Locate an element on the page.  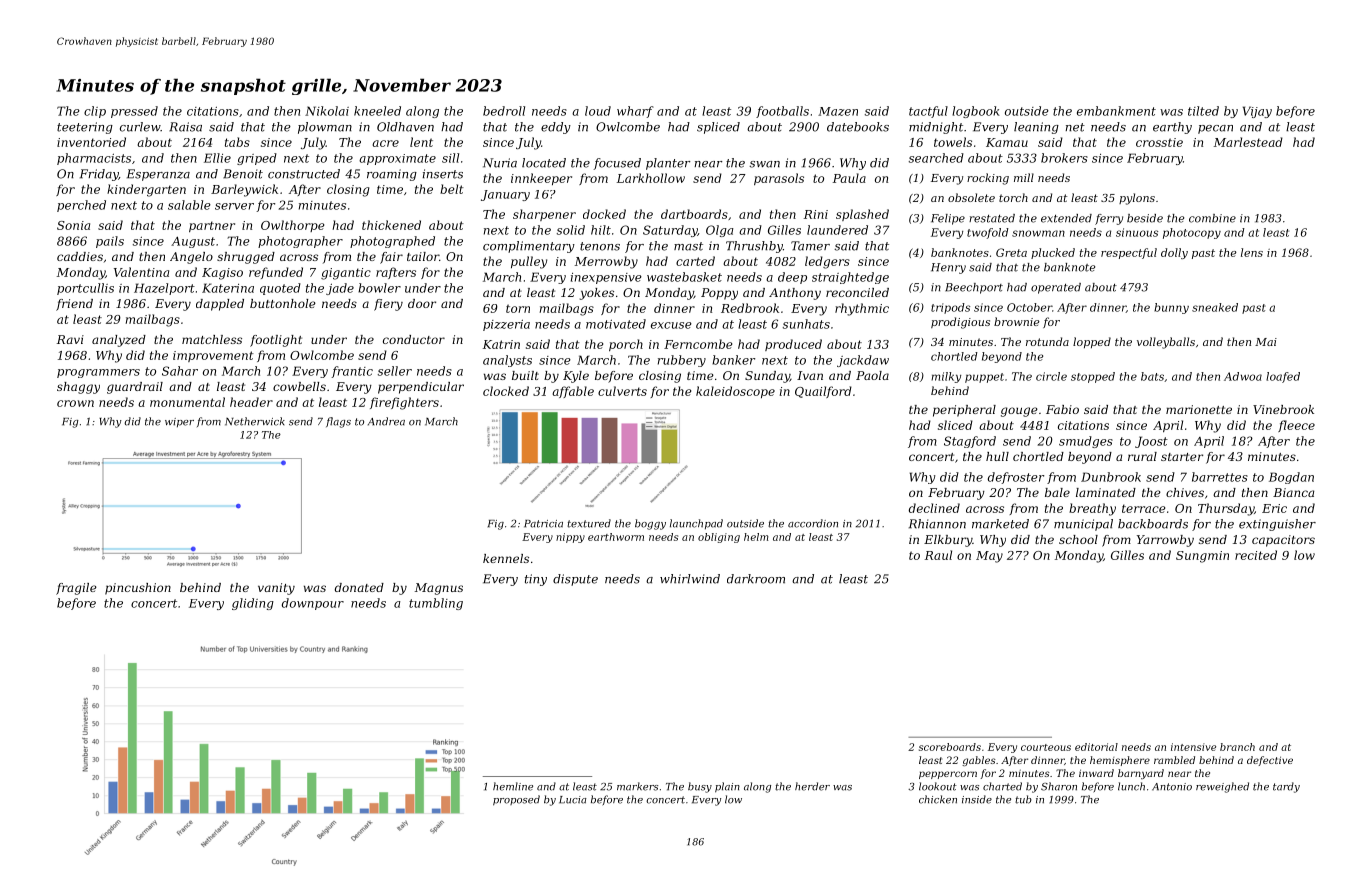
stopped is located at coordinates (1093, 377).
